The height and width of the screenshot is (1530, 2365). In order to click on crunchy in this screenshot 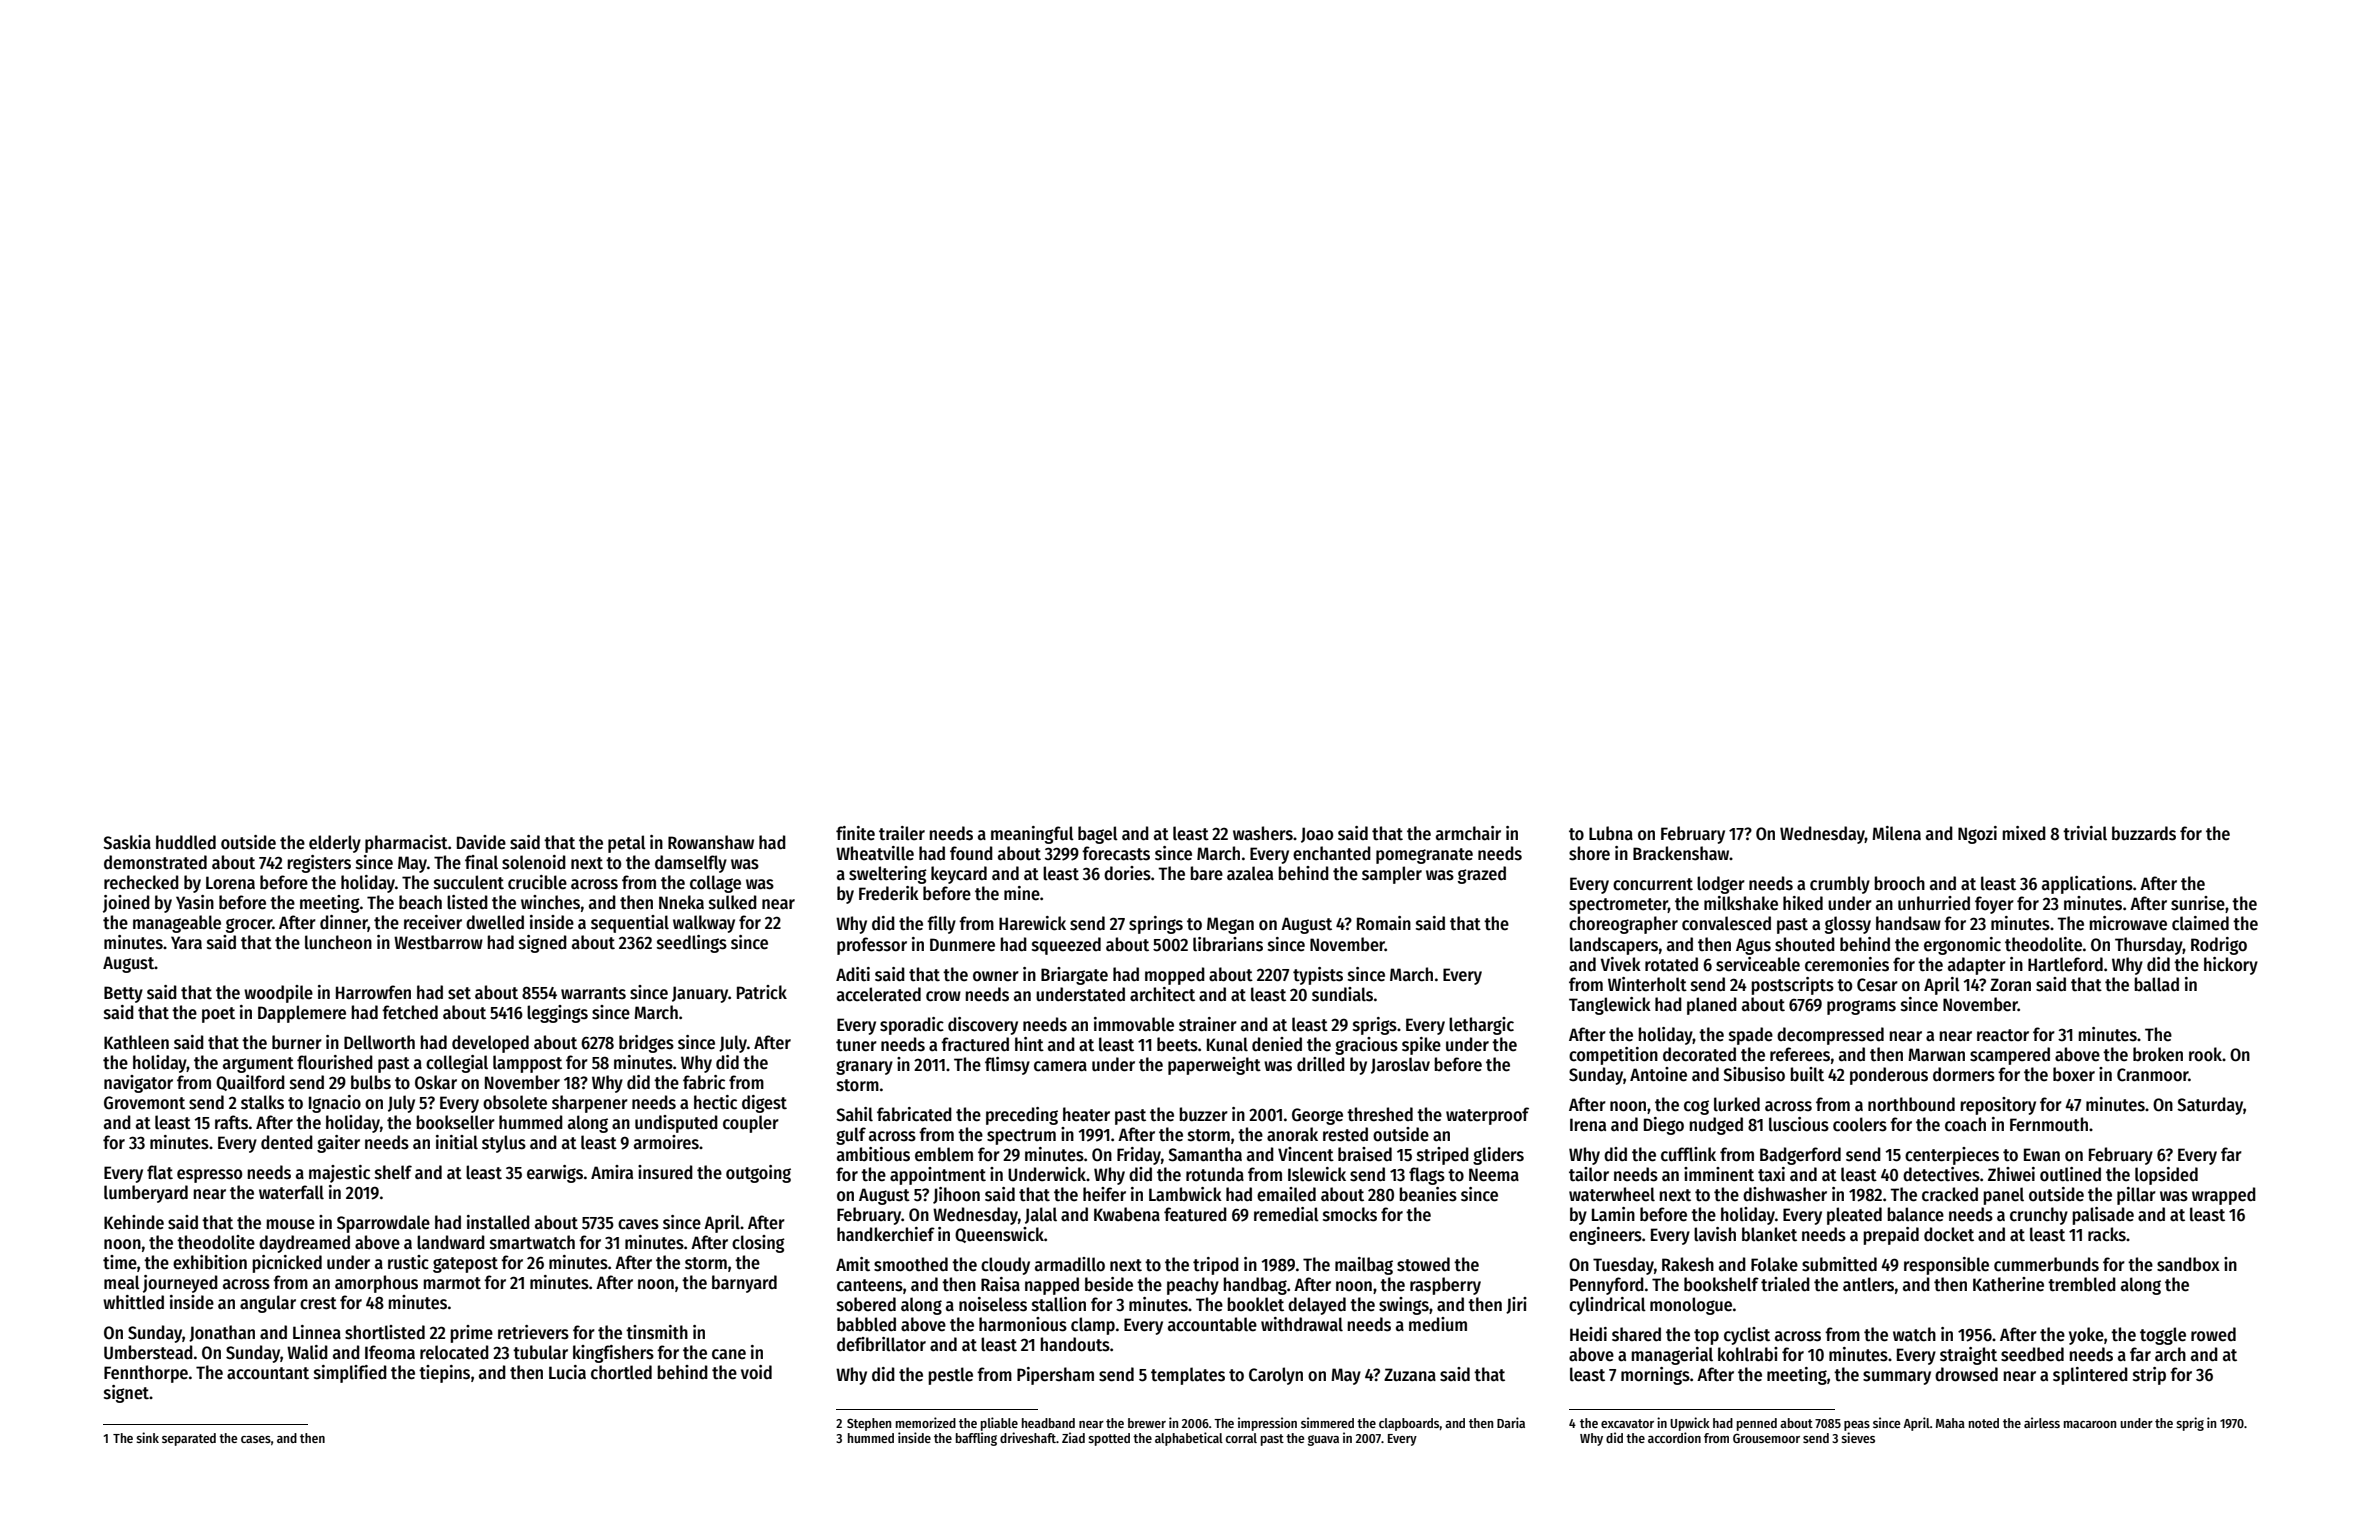, I will do `click(2039, 1216)`.
